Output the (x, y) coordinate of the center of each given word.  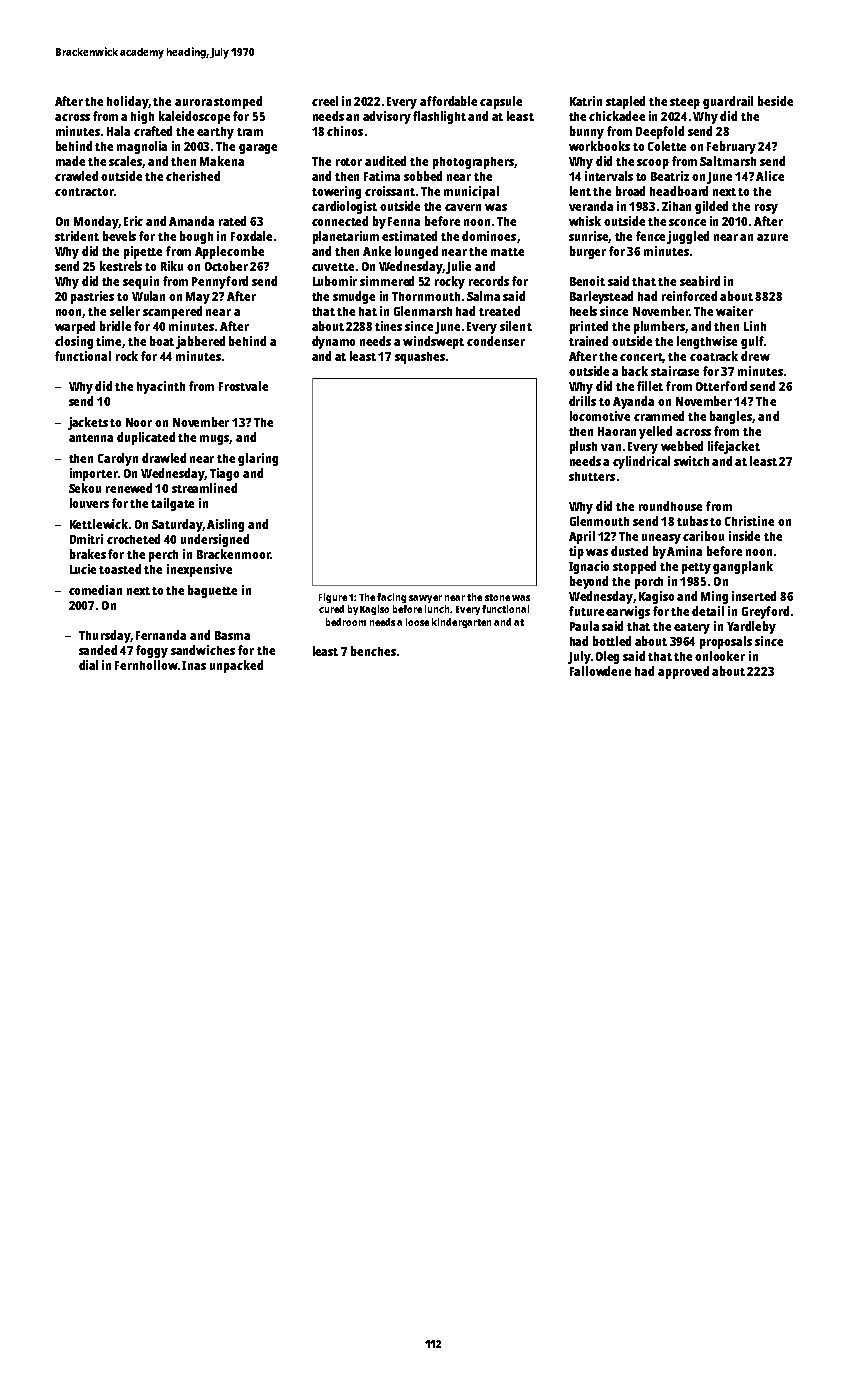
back (635, 371)
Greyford (765, 612)
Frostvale (243, 386)
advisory (387, 117)
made (70, 161)
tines (388, 326)
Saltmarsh (728, 161)
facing (391, 598)
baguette (212, 591)
